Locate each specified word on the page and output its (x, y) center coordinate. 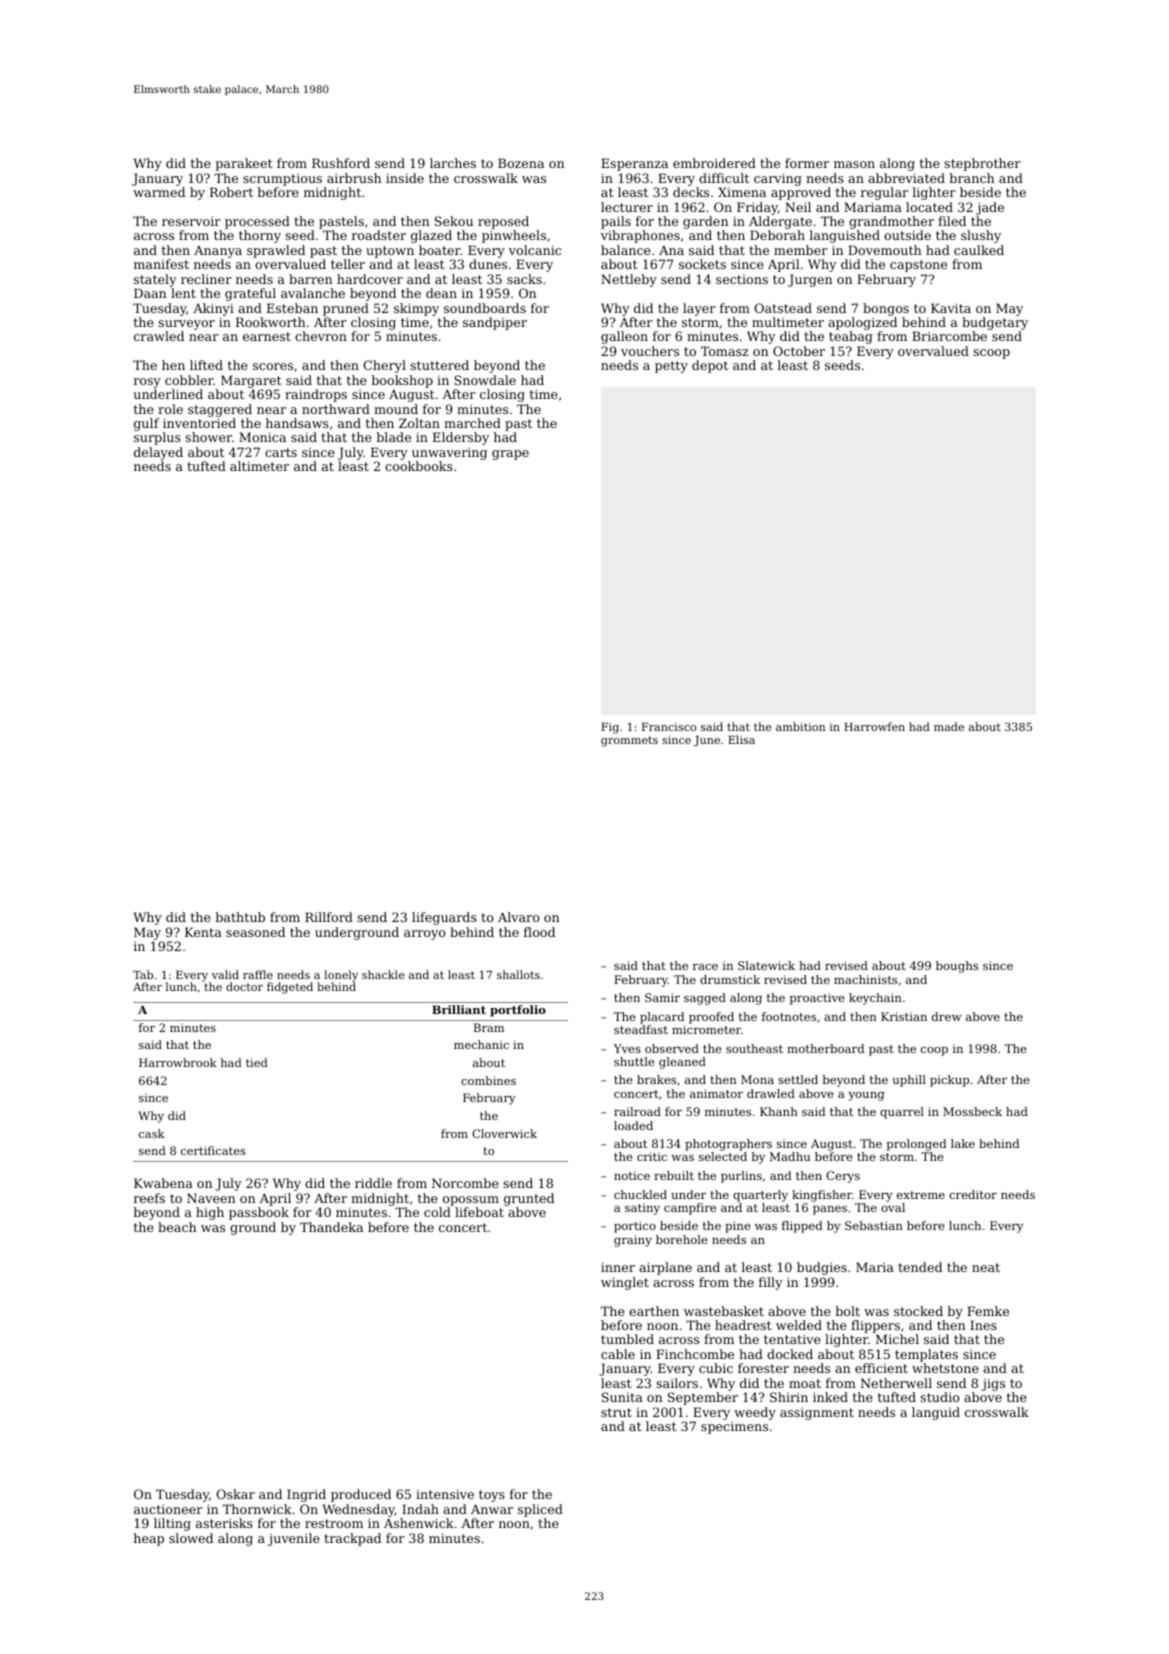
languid (936, 1413)
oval (893, 1207)
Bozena (521, 163)
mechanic (481, 1044)
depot (710, 366)
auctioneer (168, 1509)
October (799, 351)
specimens (734, 1428)
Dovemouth (884, 250)
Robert (231, 192)
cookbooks (419, 466)
